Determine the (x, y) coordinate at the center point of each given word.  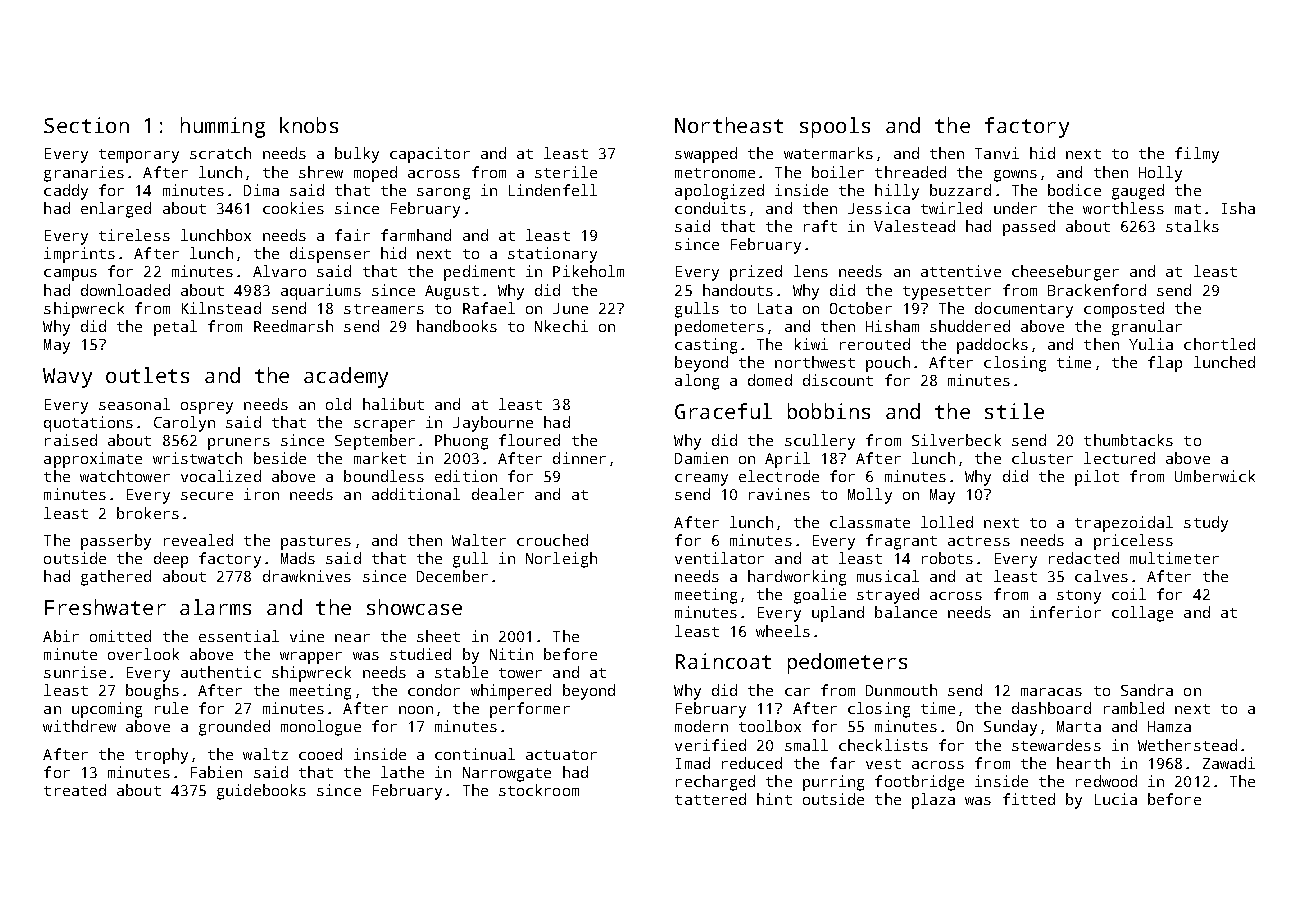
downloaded (125, 290)
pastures (316, 543)
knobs (309, 125)
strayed (888, 596)
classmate (870, 522)
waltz (265, 754)
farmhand (416, 235)
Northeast (729, 125)
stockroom (539, 790)
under (1015, 208)
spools (835, 127)
